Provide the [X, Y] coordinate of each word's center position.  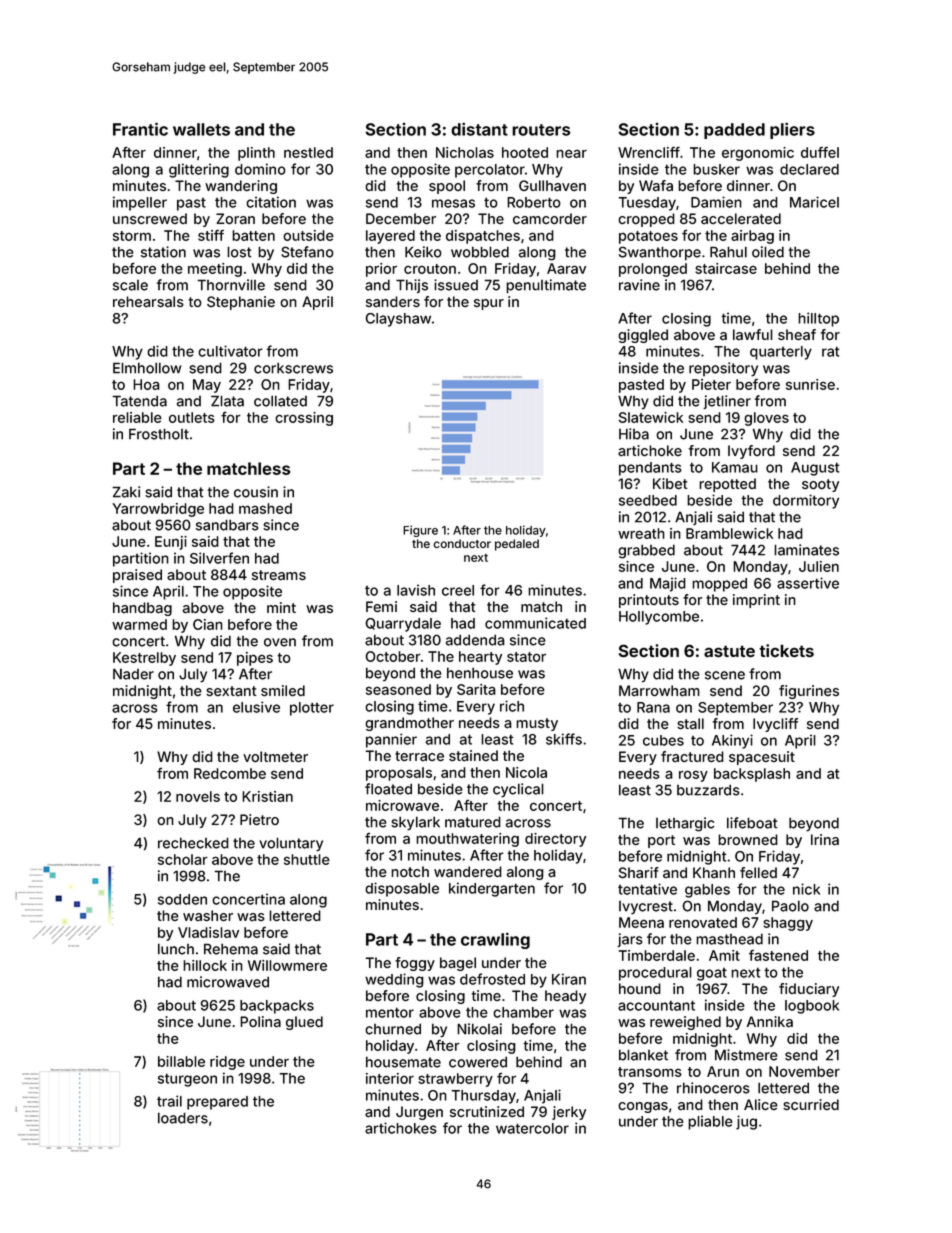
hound [640, 988]
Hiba [634, 434]
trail [169, 1101]
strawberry [455, 1080]
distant [479, 129]
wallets [201, 129]
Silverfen [219, 558]
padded [734, 131]
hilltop [818, 319]
